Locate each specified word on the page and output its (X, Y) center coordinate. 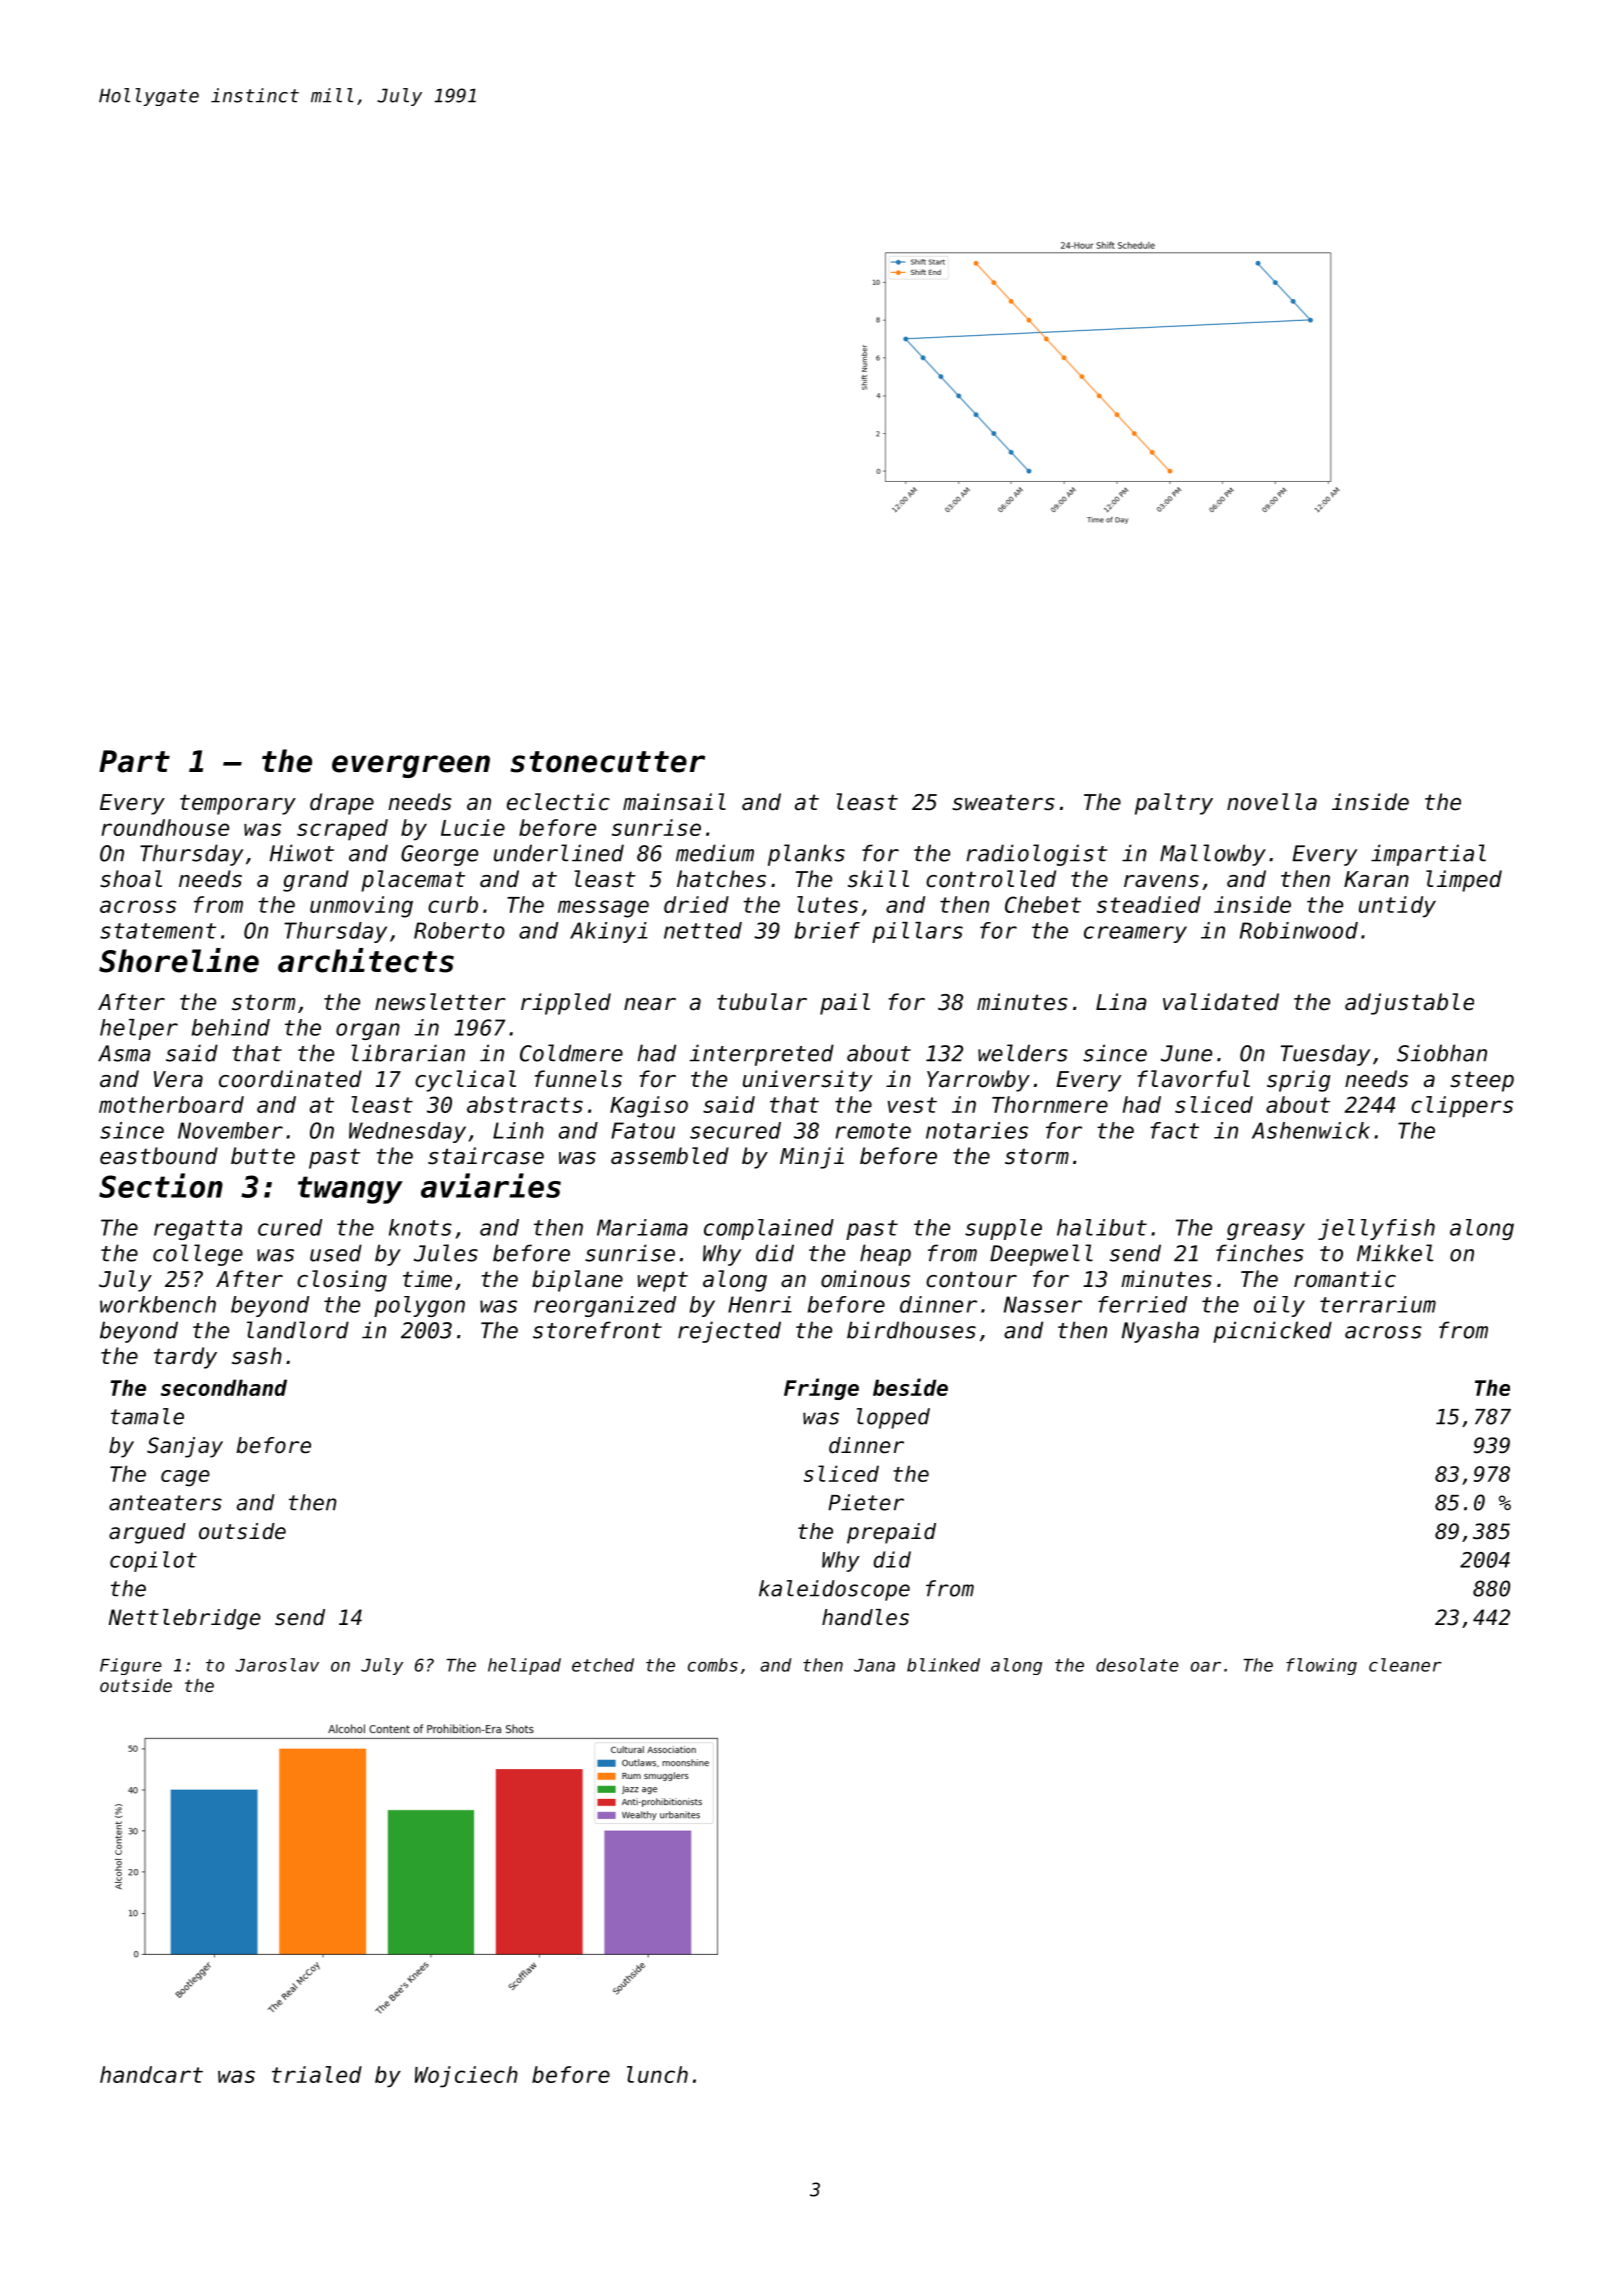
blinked (943, 1665)
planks (806, 855)
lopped (893, 1418)
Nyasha (1160, 1332)
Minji (812, 1158)
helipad (524, 1666)
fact (1174, 1130)
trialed (317, 2074)
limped (1464, 881)
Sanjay (185, 1447)
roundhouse (165, 827)
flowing (1321, 1666)
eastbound (159, 1156)
